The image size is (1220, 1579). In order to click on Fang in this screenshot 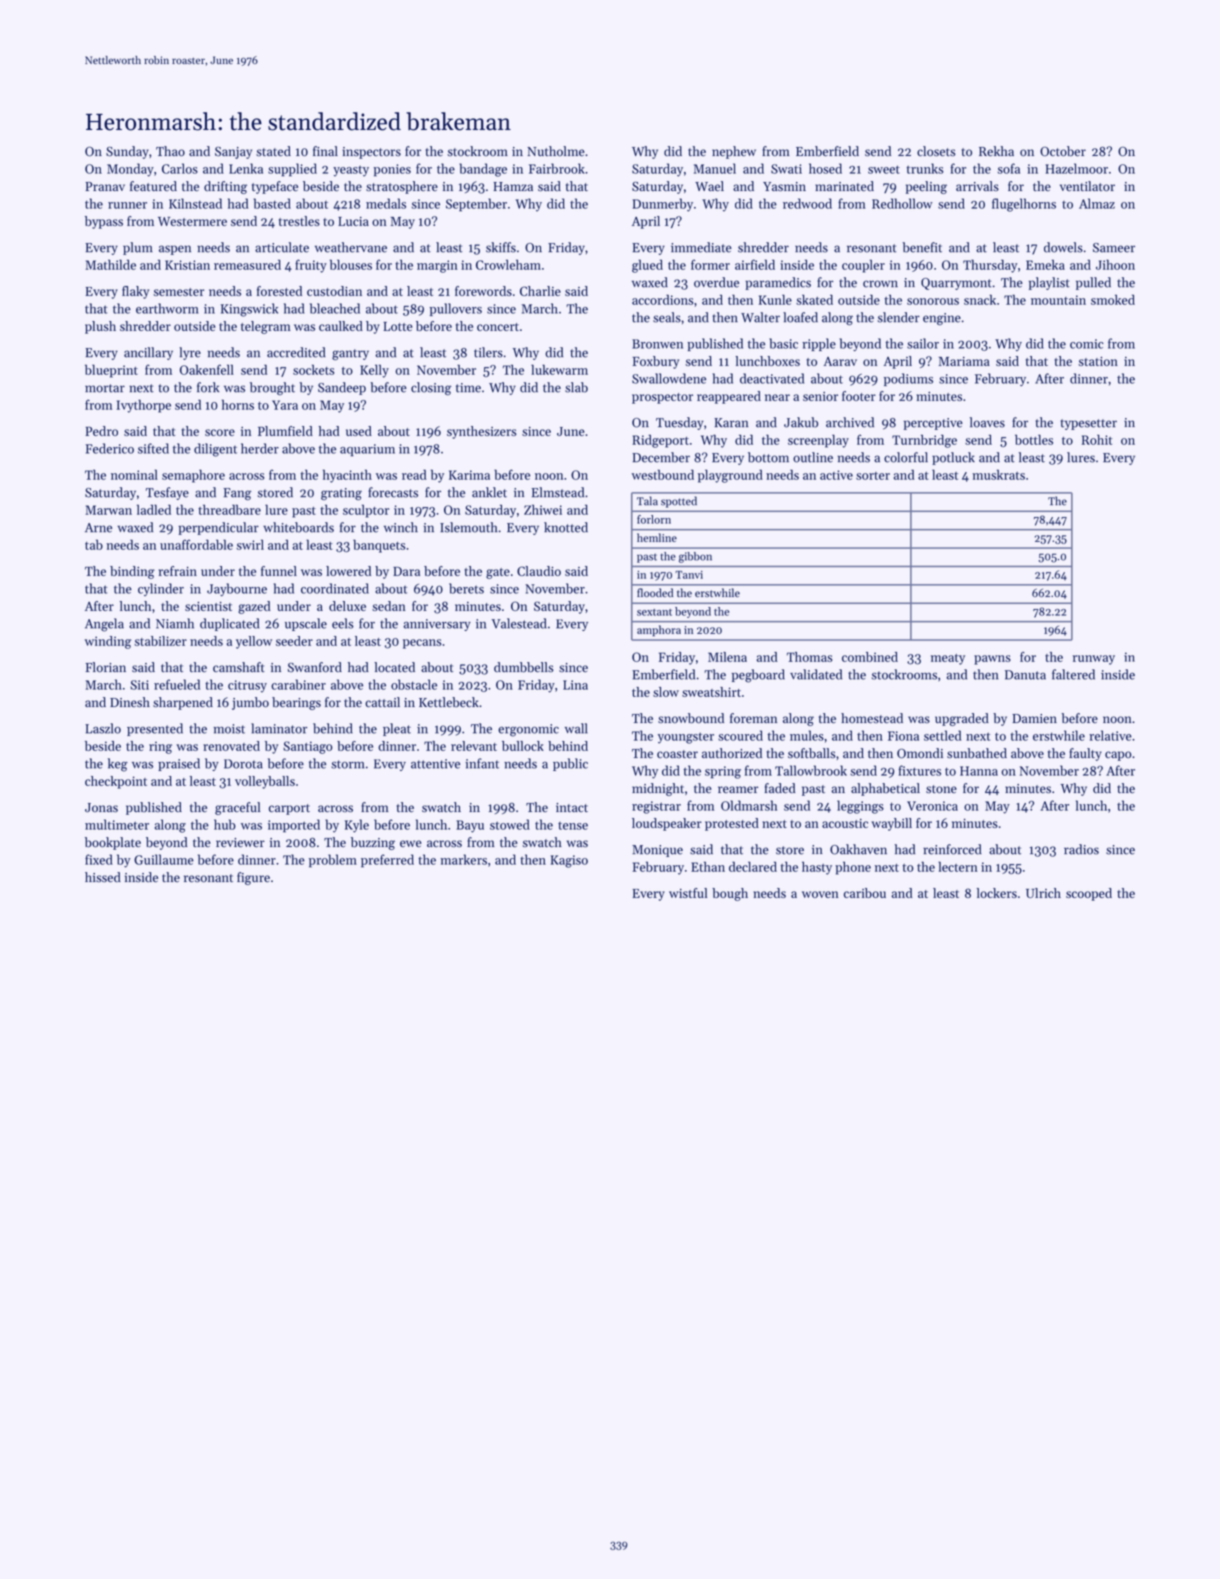, I will do `click(237, 494)`.
